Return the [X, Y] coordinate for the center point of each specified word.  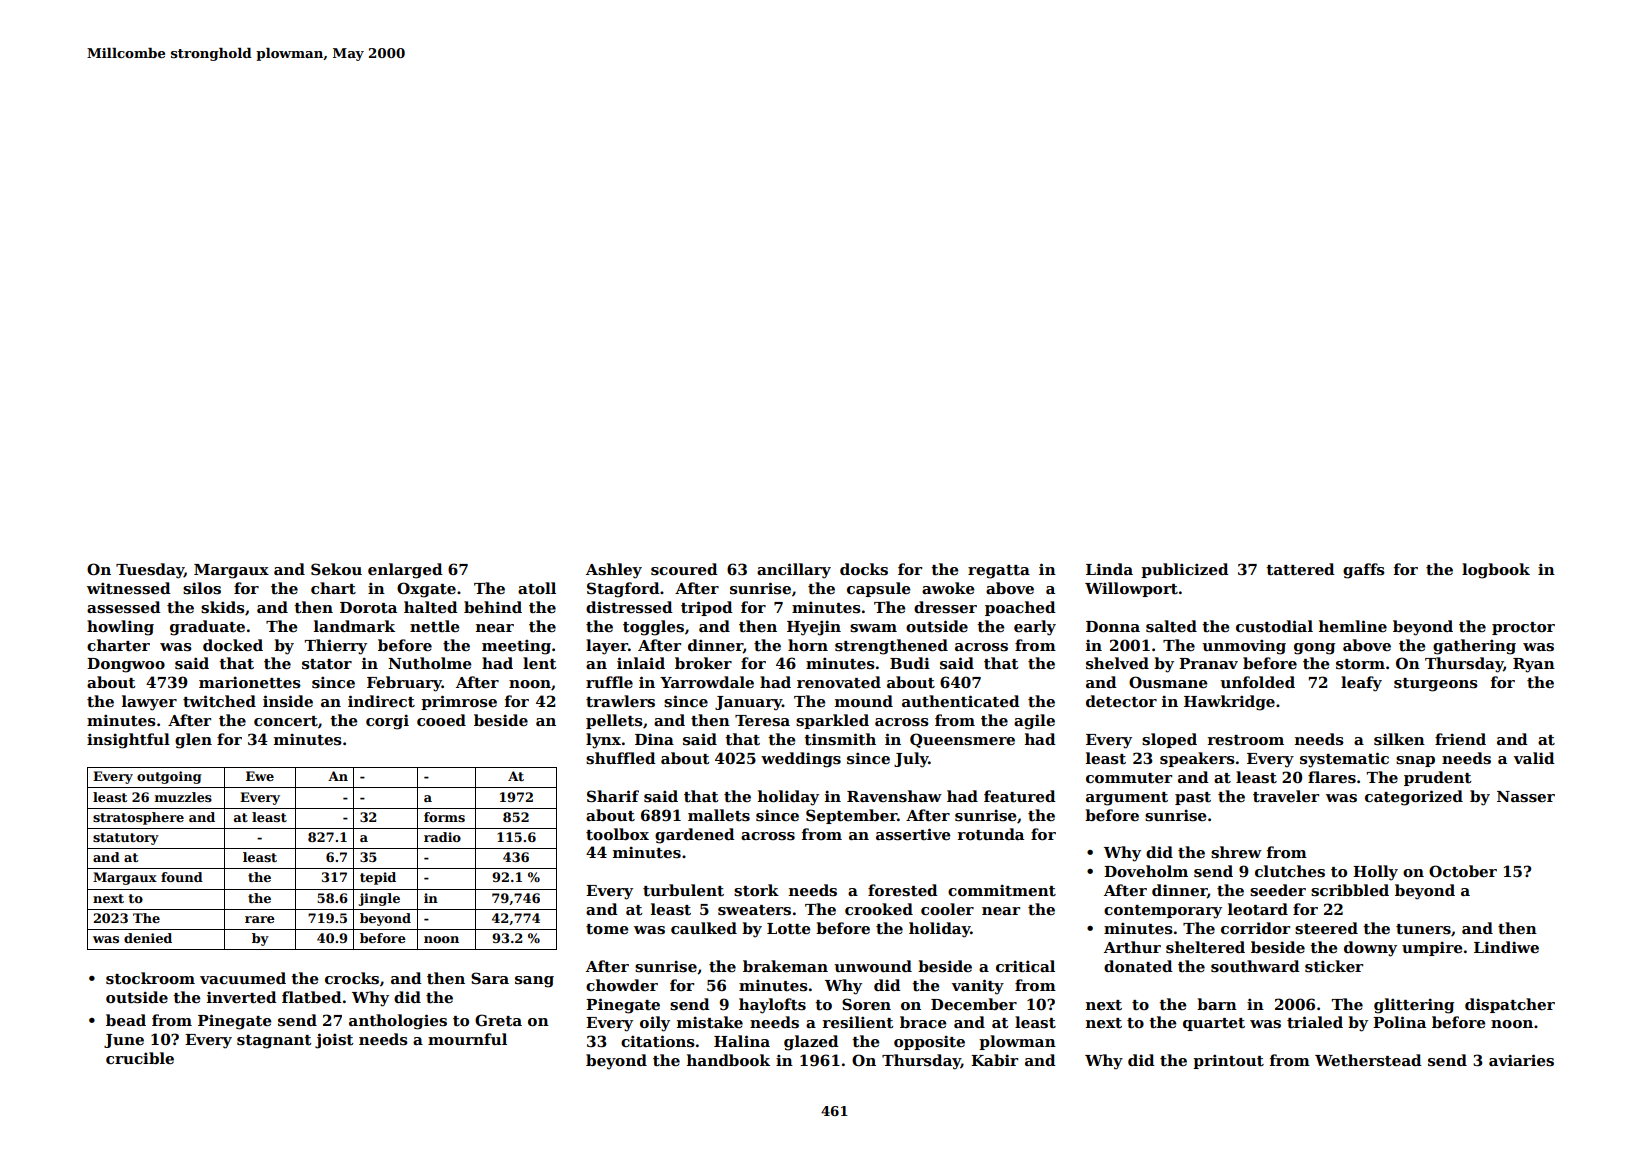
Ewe [260, 776]
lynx [603, 741]
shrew [1236, 852]
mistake [710, 1022]
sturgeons [1436, 685]
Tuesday [150, 571]
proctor [1523, 628]
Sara [490, 978]
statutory [126, 839]
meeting [516, 647]
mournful [467, 1039]
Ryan [1534, 665]
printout [1228, 1061]
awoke [948, 588]
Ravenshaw [894, 796]
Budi [910, 663]
